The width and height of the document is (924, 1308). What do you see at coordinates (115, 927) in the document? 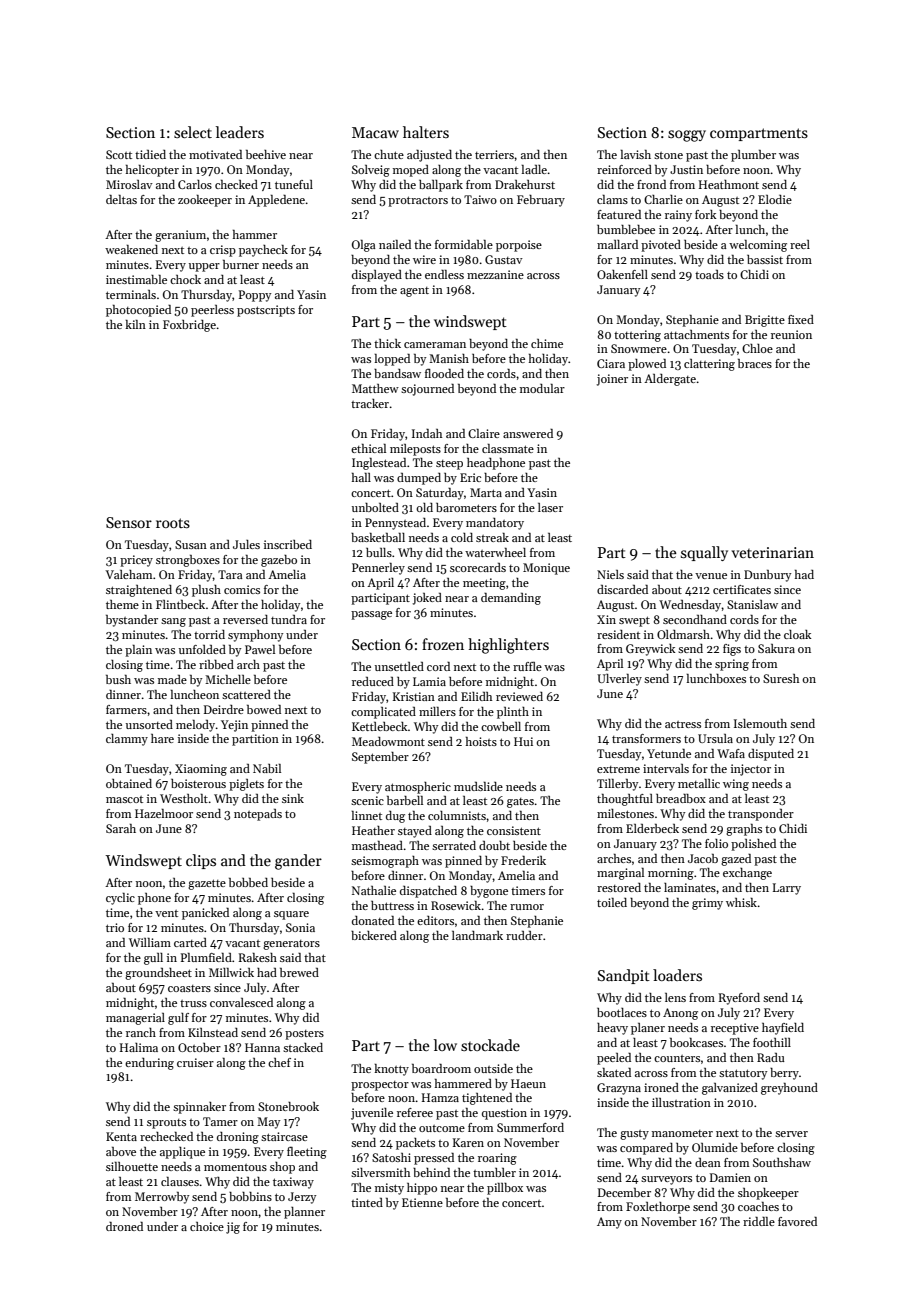
I see `trio` at bounding box center [115, 927].
